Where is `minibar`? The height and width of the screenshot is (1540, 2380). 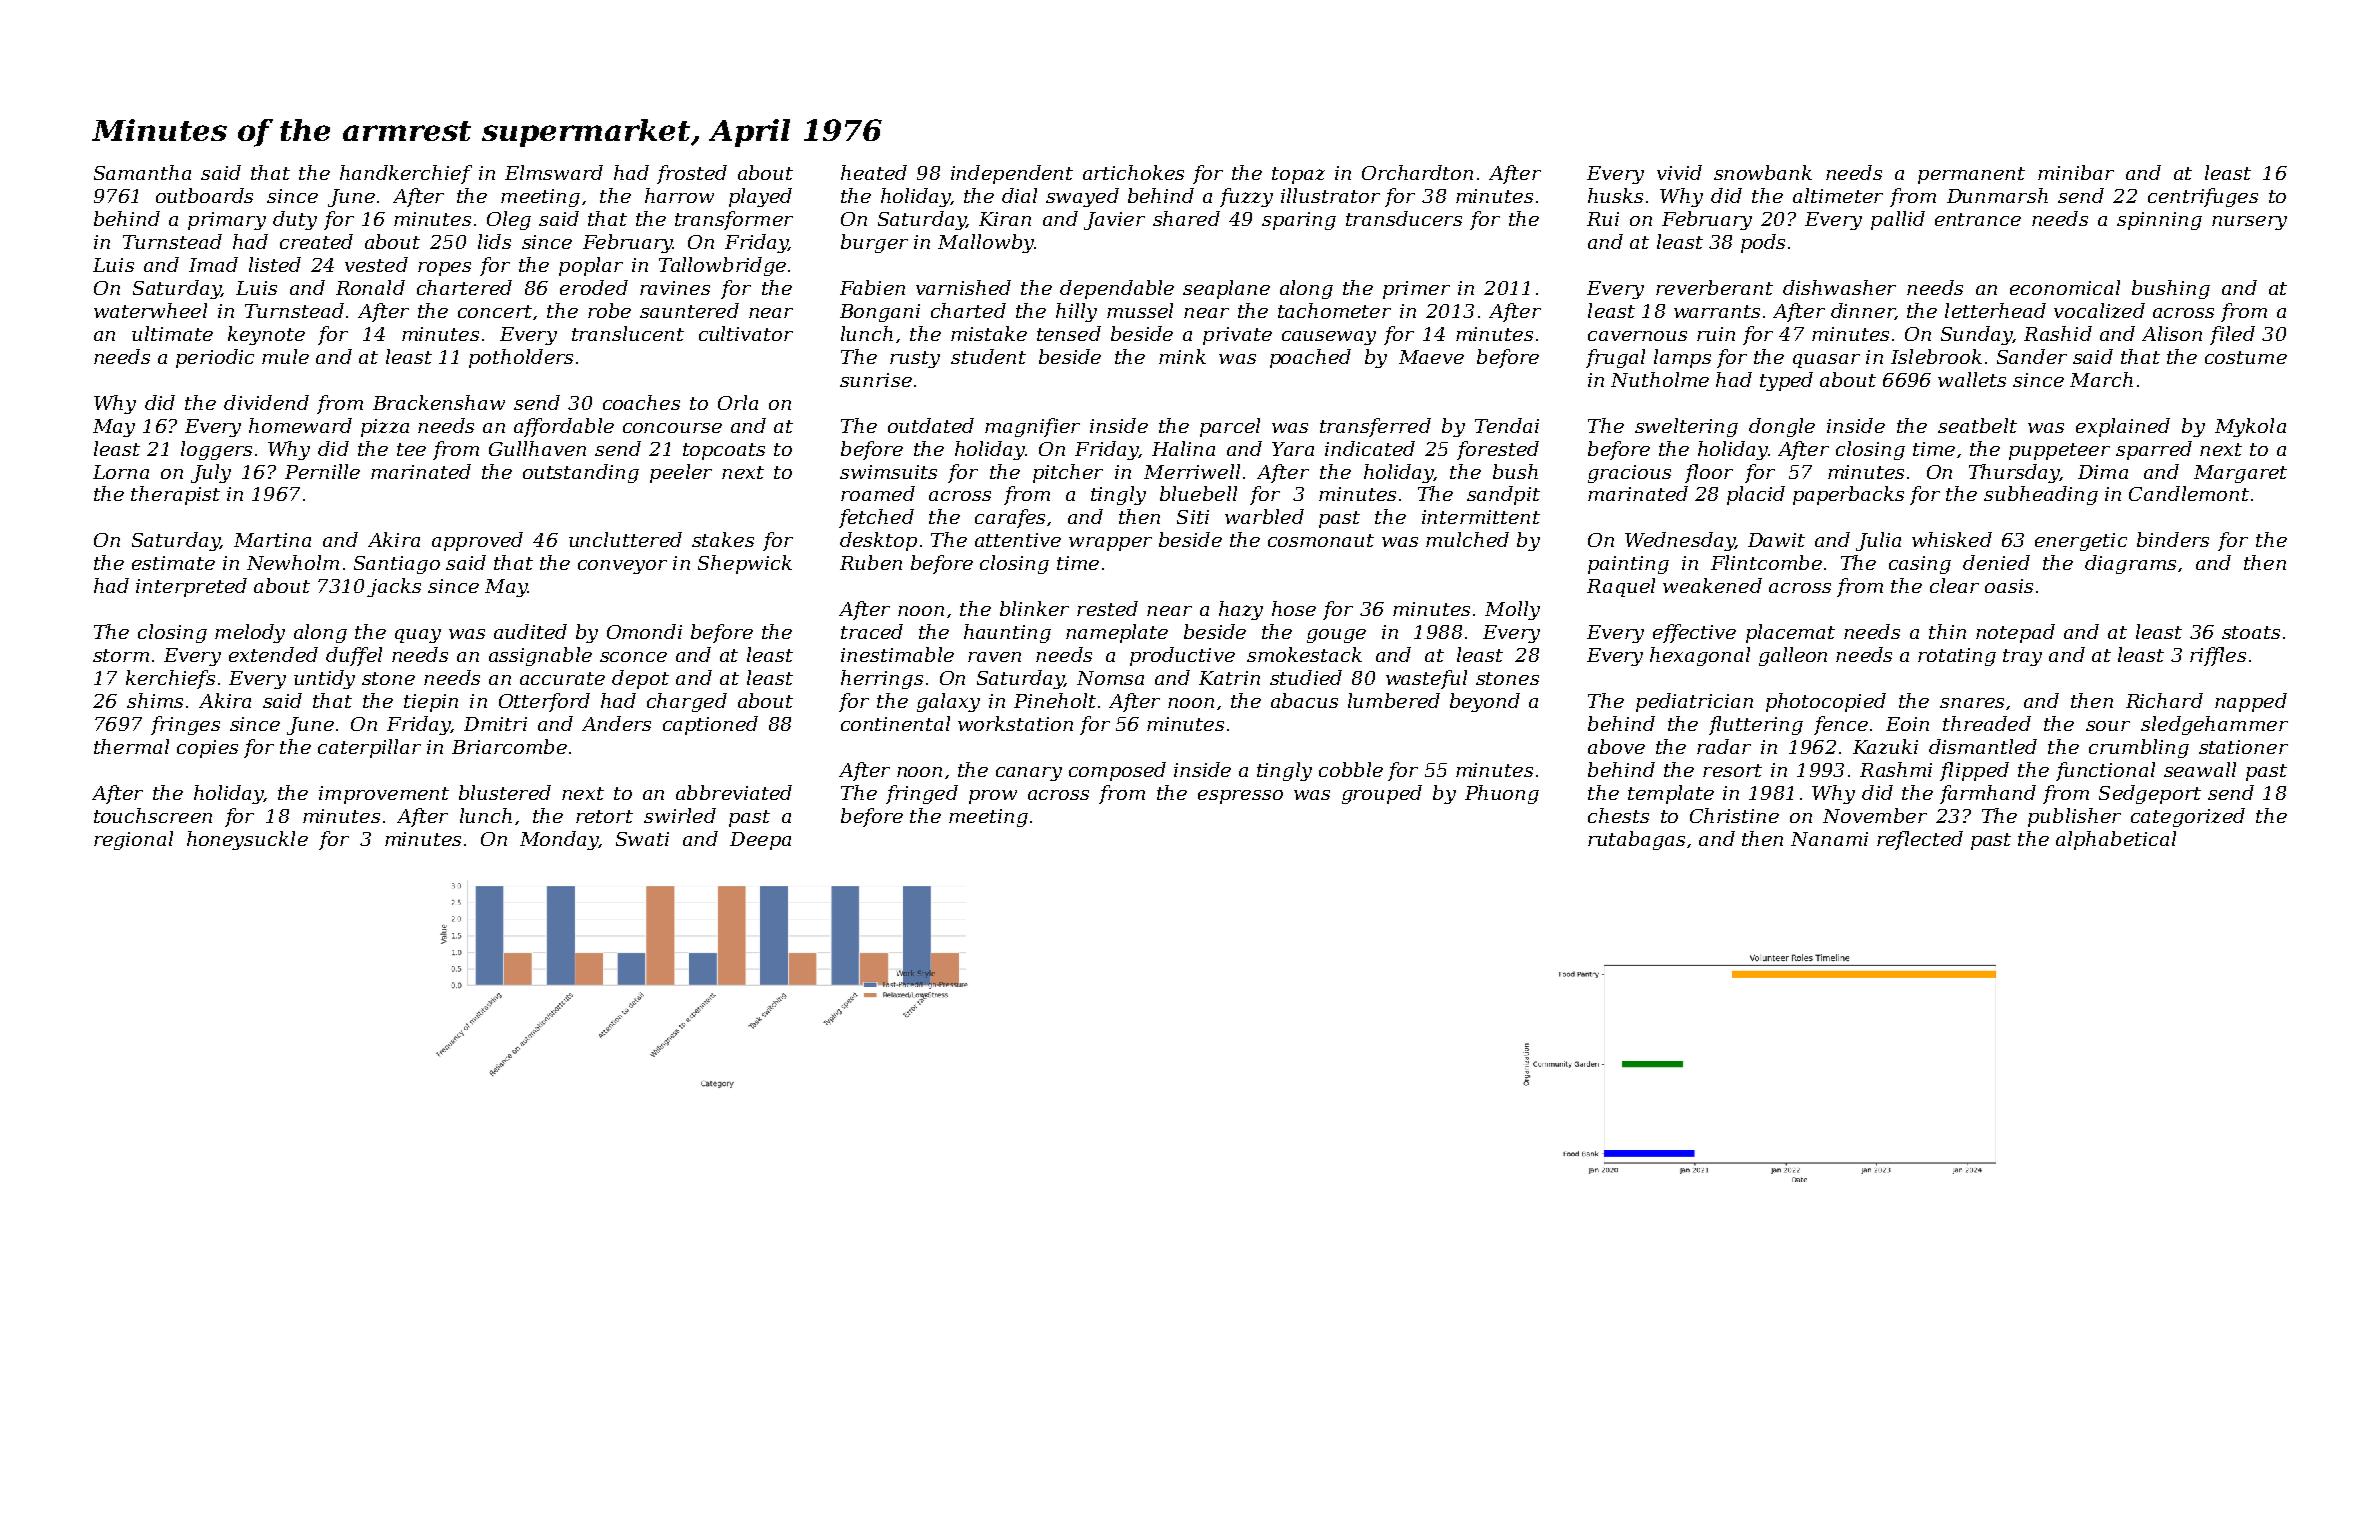
minibar is located at coordinates (2076, 172).
